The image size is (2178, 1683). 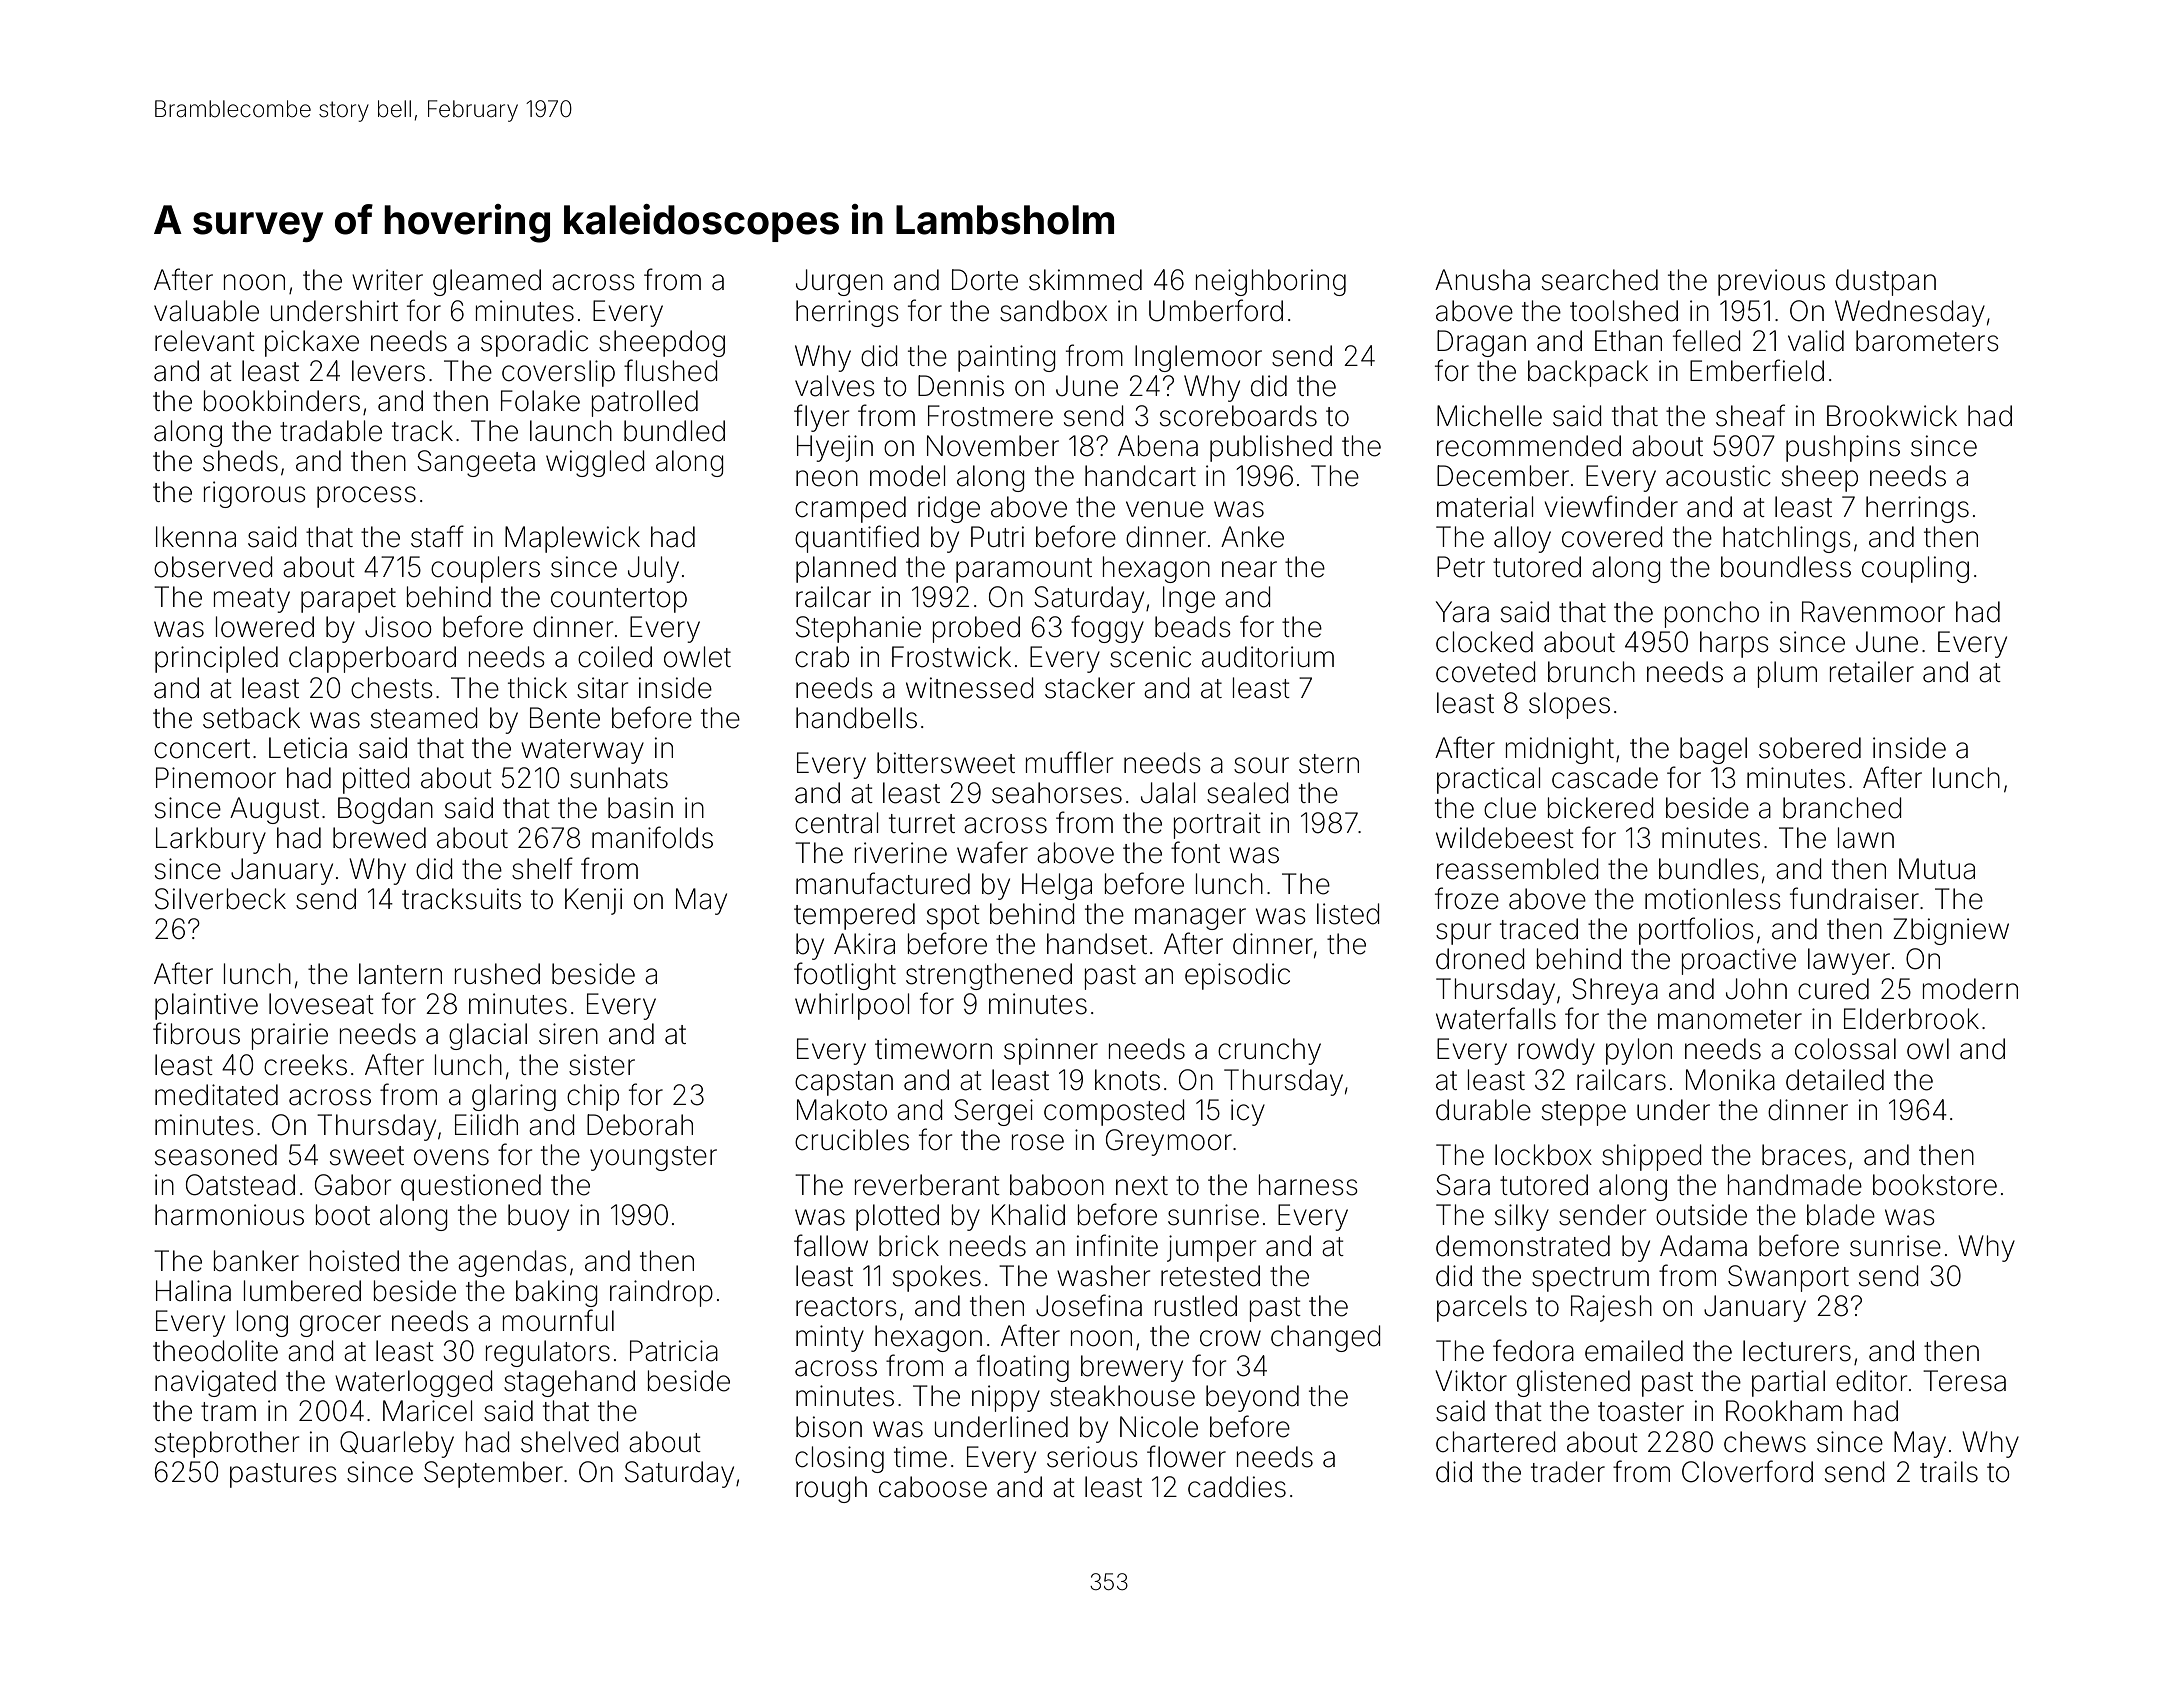 I want to click on bookbinders, so click(x=282, y=401).
